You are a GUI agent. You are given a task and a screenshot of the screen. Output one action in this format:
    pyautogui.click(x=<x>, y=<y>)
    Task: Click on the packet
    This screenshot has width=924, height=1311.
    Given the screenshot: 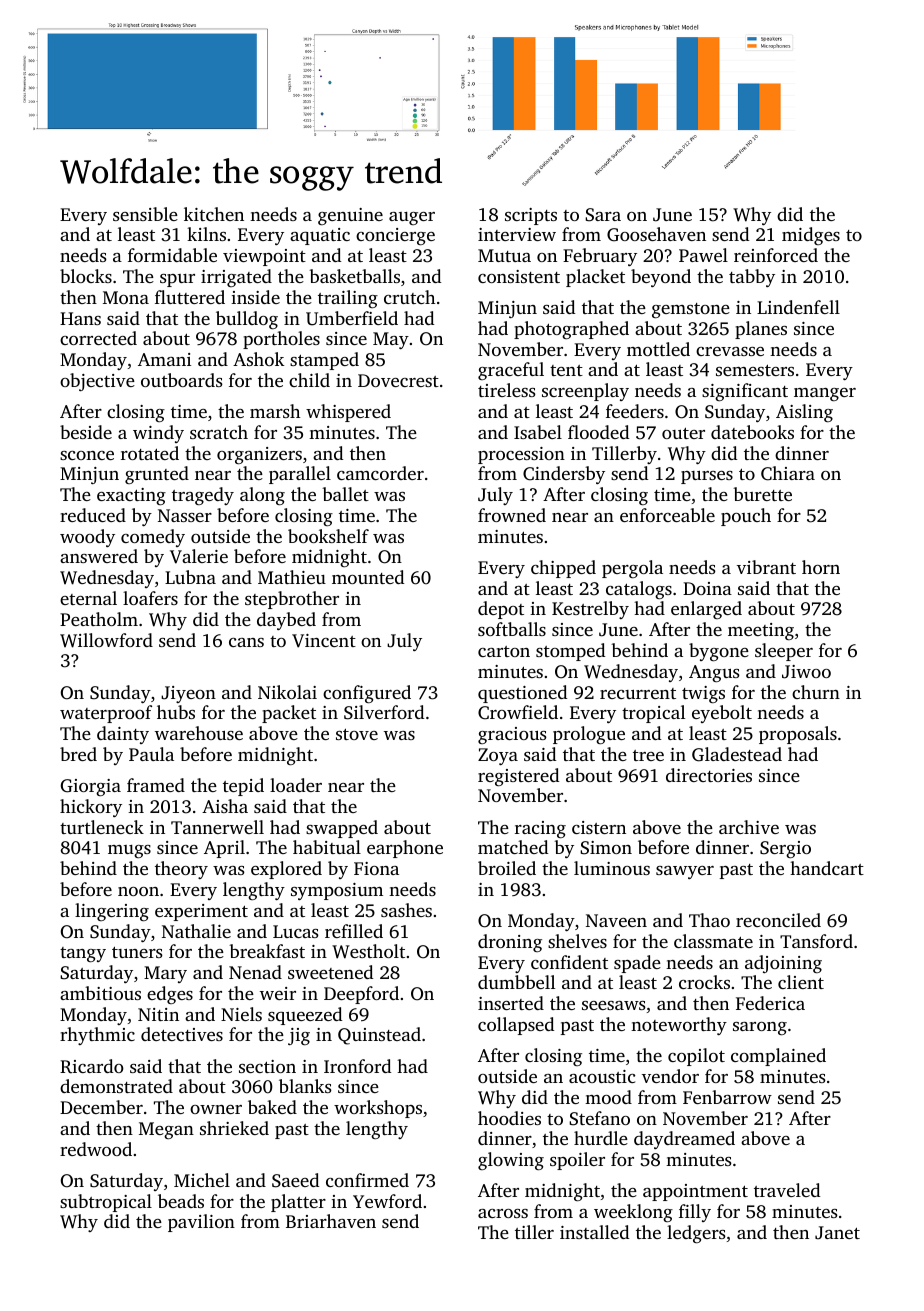 What is the action you would take?
    pyautogui.click(x=289, y=714)
